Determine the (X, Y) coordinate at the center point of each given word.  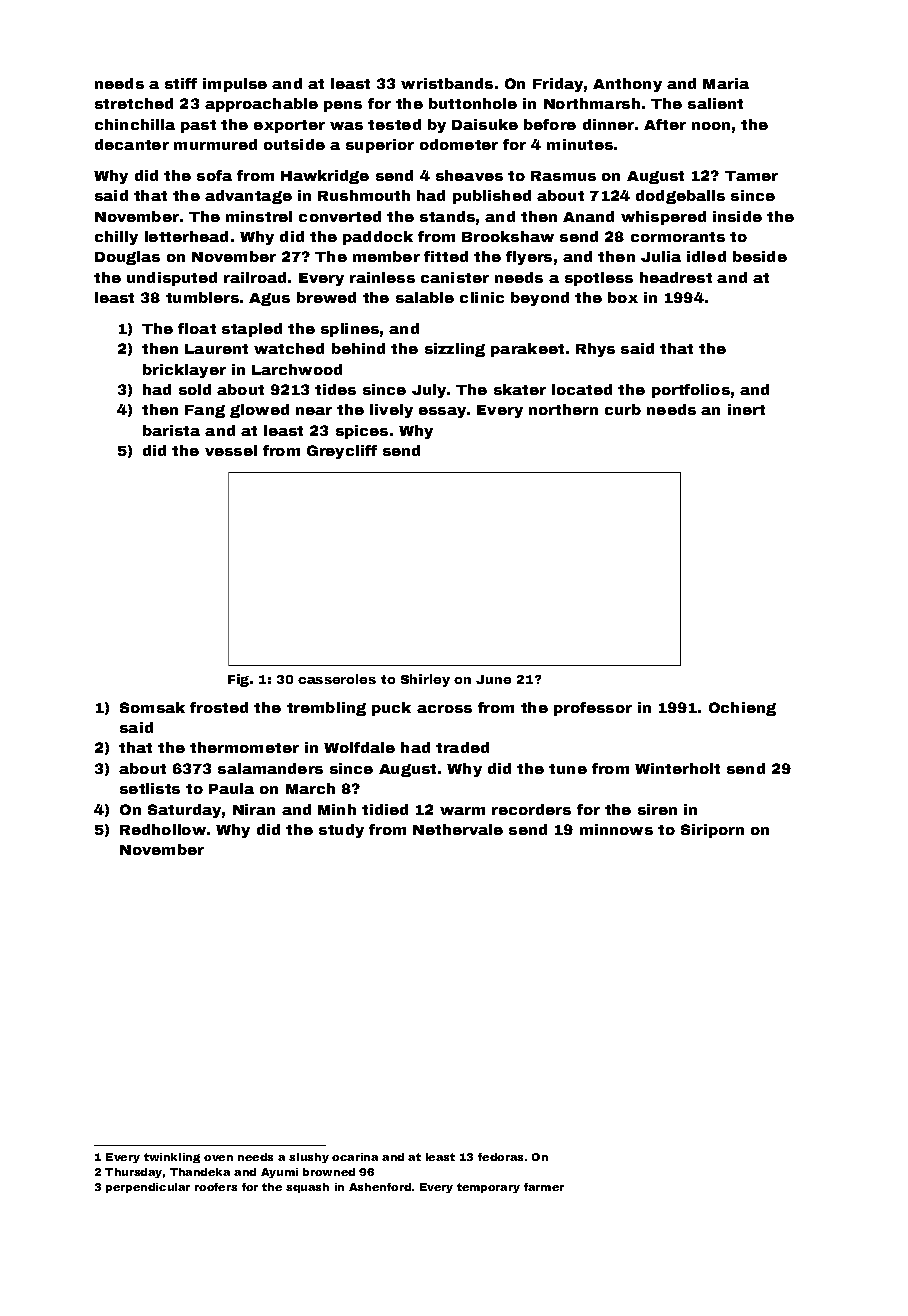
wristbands (447, 83)
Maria (726, 83)
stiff (181, 83)
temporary (488, 1188)
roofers (216, 1187)
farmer (544, 1187)
